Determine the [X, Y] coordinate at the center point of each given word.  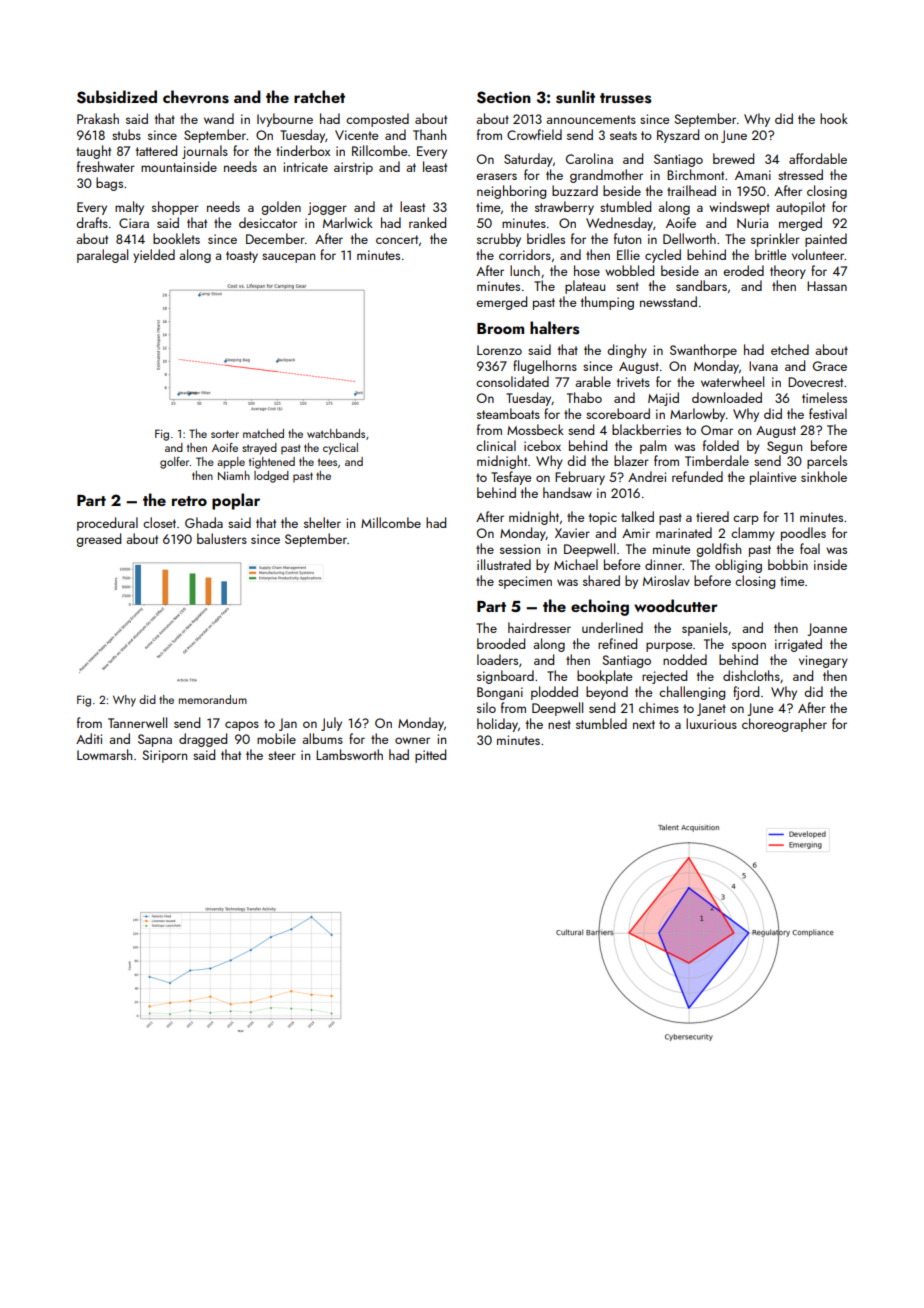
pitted [430, 756]
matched [263, 433]
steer [282, 755]
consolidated [512, 381]
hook [834, 118]
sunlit [575, 97]
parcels [827, 462]
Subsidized [117, 97]
